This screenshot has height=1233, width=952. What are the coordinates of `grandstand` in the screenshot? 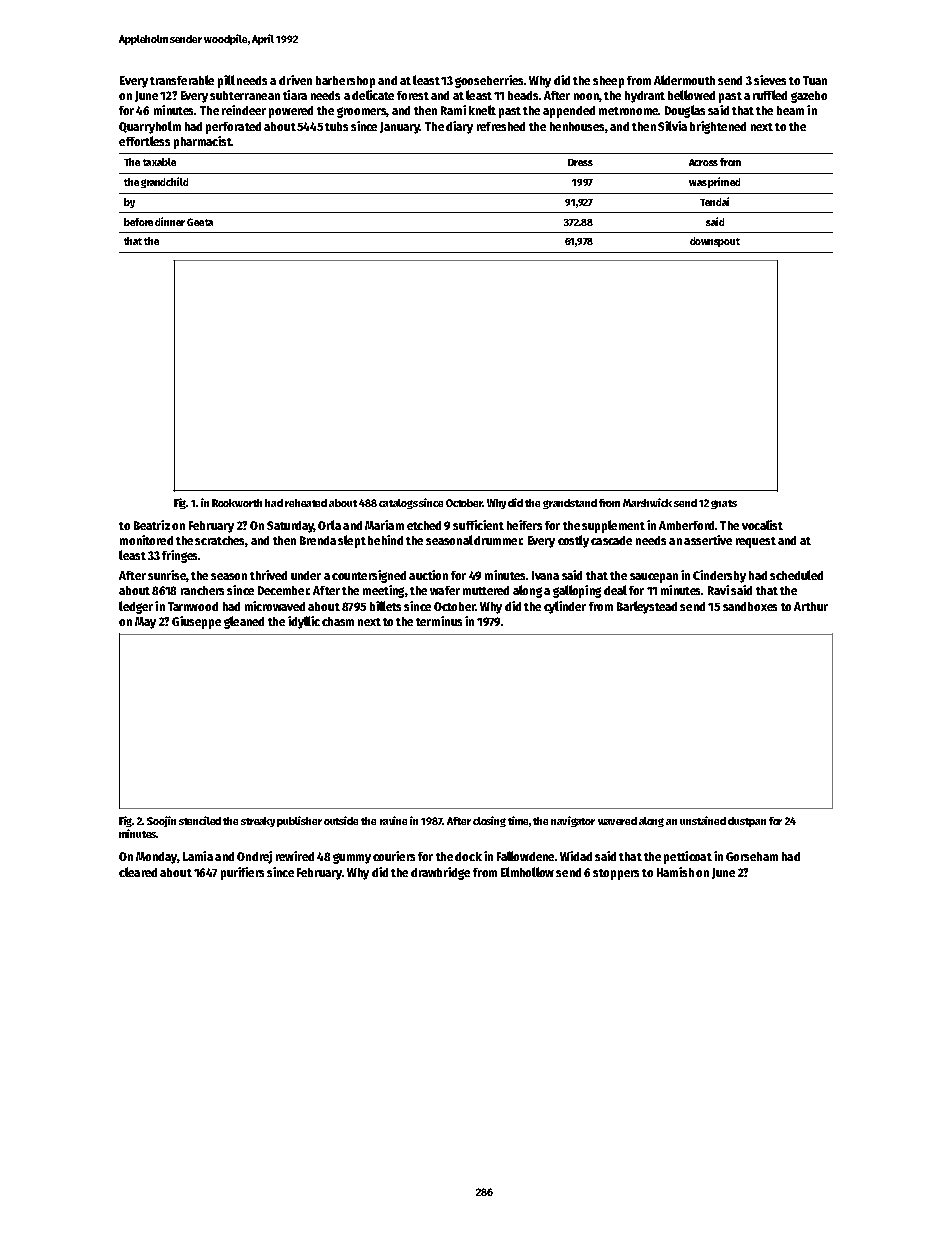 It's located at (570, 504).
